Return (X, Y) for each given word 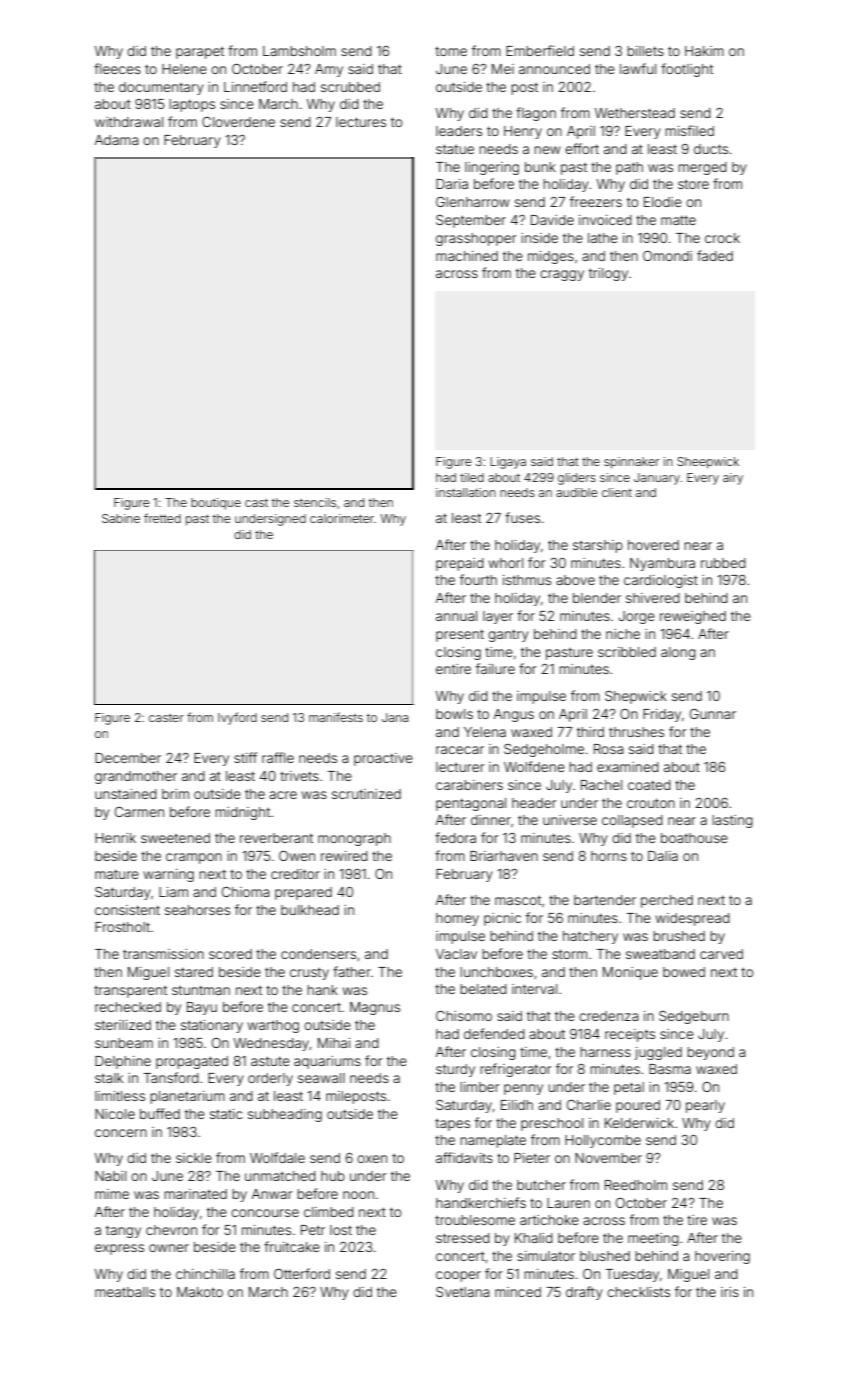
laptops (192, 105)
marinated (195, 1194)
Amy (329, 70)
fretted (162, 518)
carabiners (469, 785)
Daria (452, 184)
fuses (522, 517)
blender (597, 598)
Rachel (601, 785)
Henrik (115, 838)
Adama (116, 140)
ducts (711, 149)
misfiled (689, 130)
